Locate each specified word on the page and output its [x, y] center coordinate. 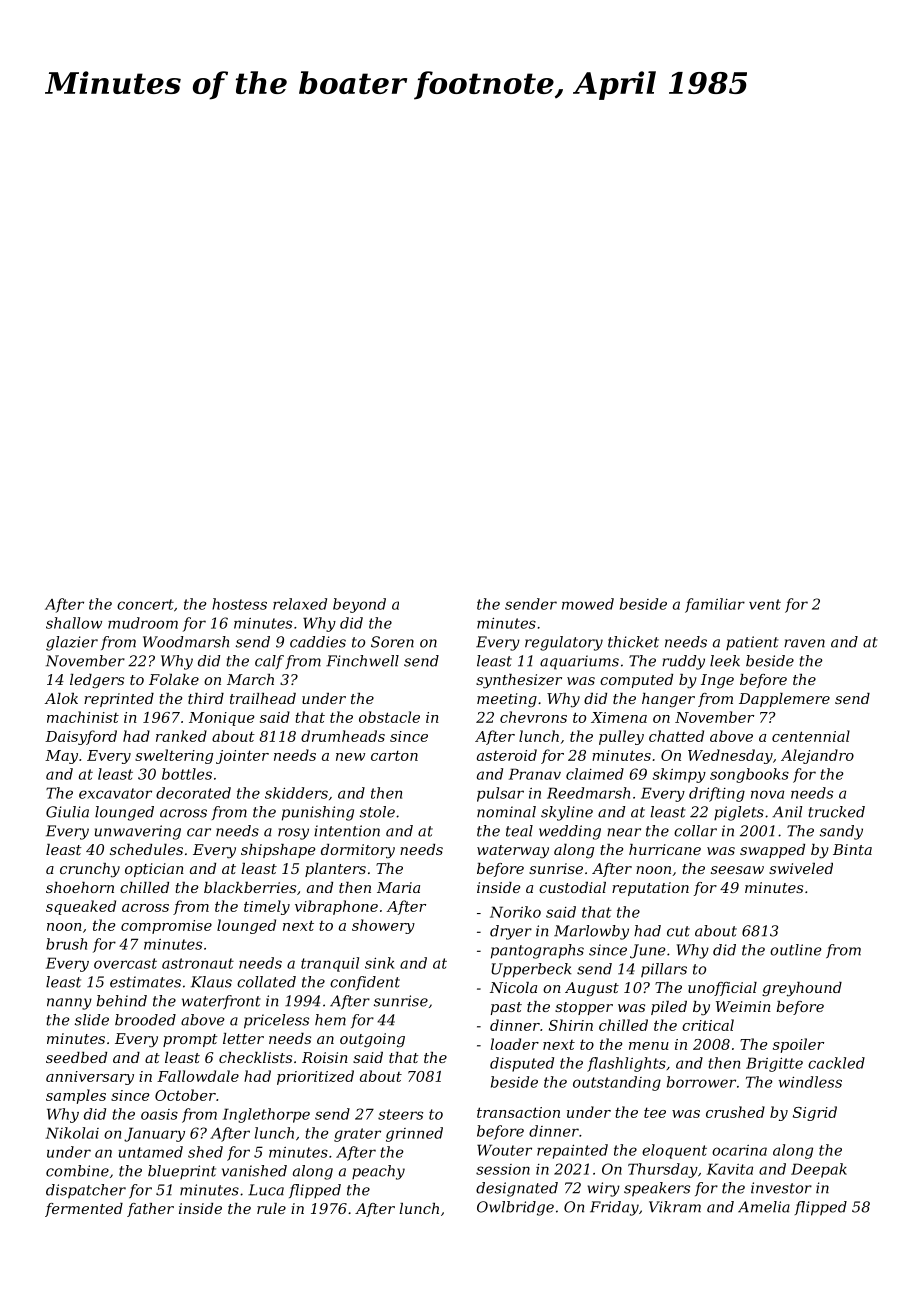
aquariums [579, 662]
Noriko [515, 912]
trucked [837, 812]
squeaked [81, 907]
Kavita [730, 1169]
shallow [74, 623]
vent [765, 604]
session [503, 1169]
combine [77, 1171]
